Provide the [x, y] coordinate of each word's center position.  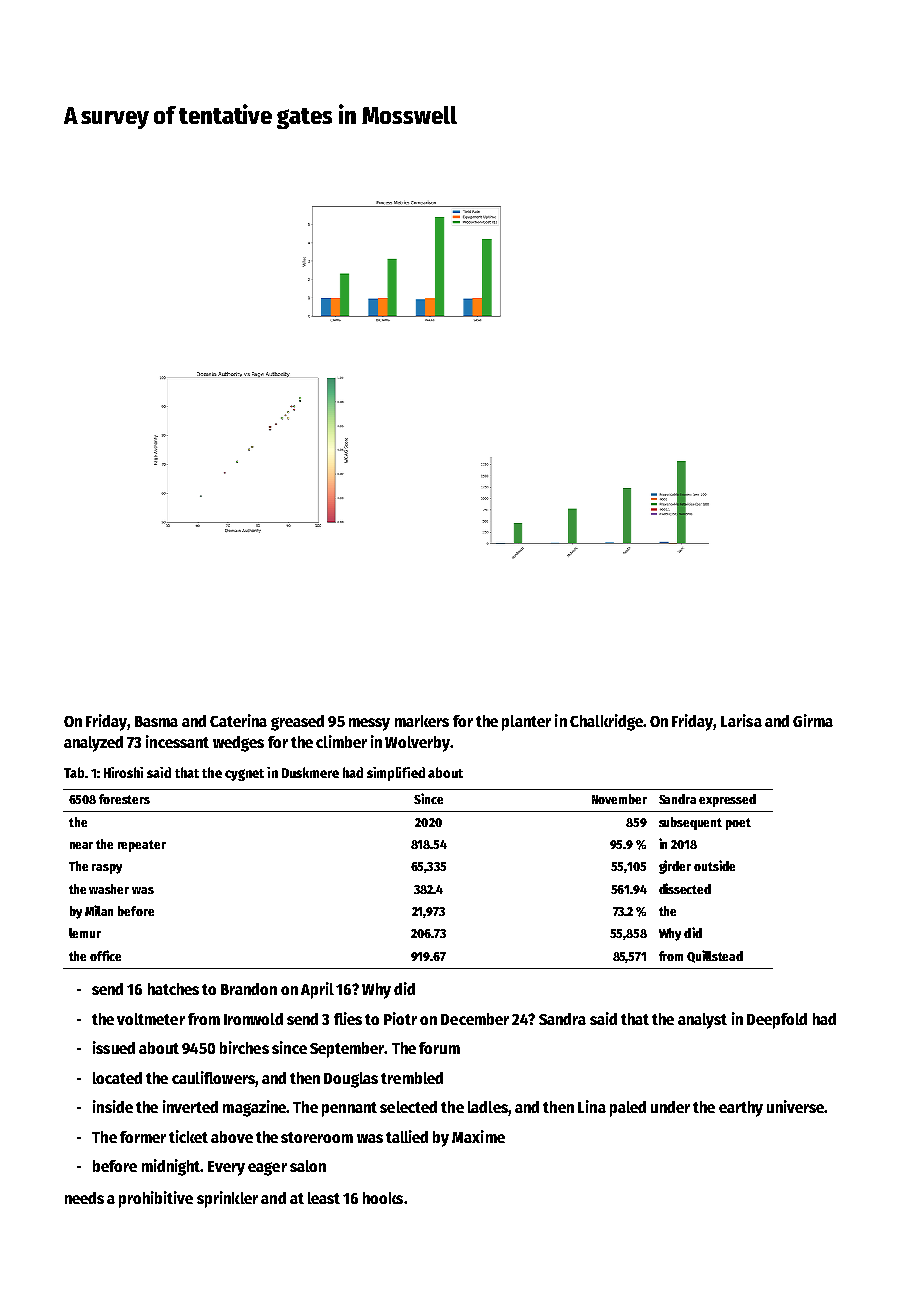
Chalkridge [606, 722]
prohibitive [156, 1199]
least [324, 1198]
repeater [142, 846]
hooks [383, 1198]
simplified [396, 774]
